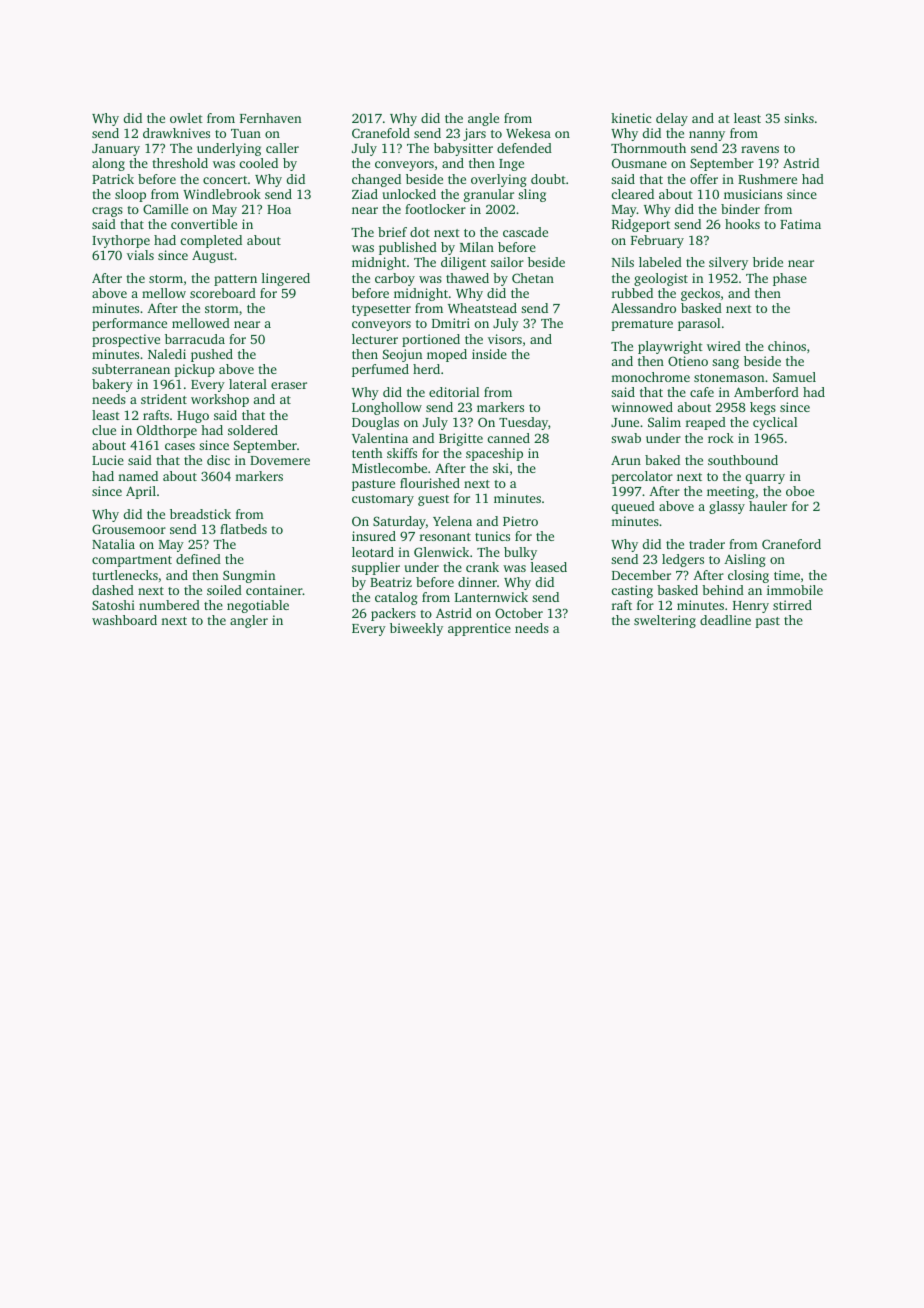 This page has height=1308, width=924. I want to click on Saturday, so click(399, 522).
